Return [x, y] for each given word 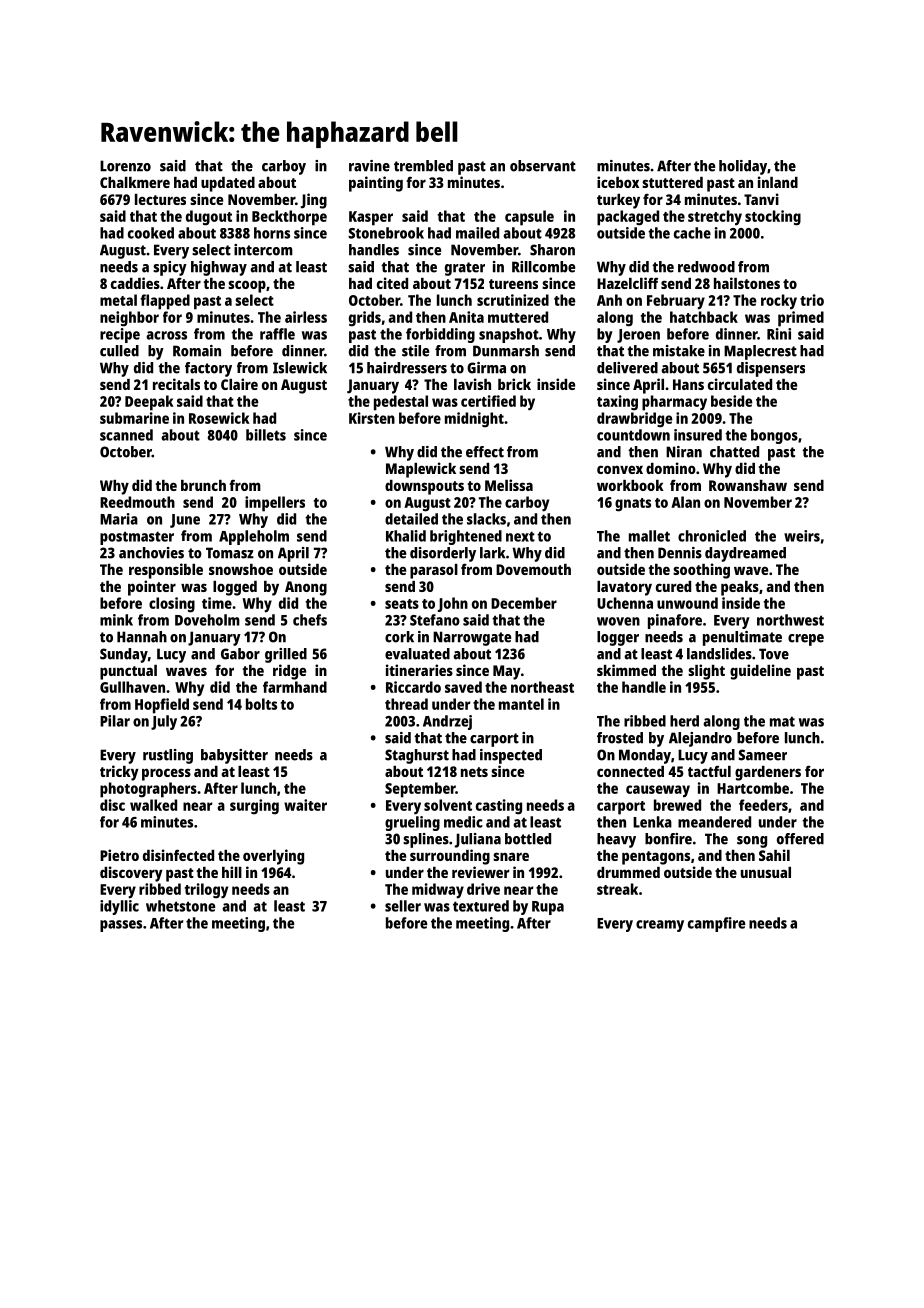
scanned [126, 435]
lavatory [624, 588]
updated [228, 184]
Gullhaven [132, 687]
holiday [743, 167]
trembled [423, 166]
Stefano [435, 620]
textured [481, 906]
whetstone [181, 906]
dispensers [771, 369]
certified [488, 401]
